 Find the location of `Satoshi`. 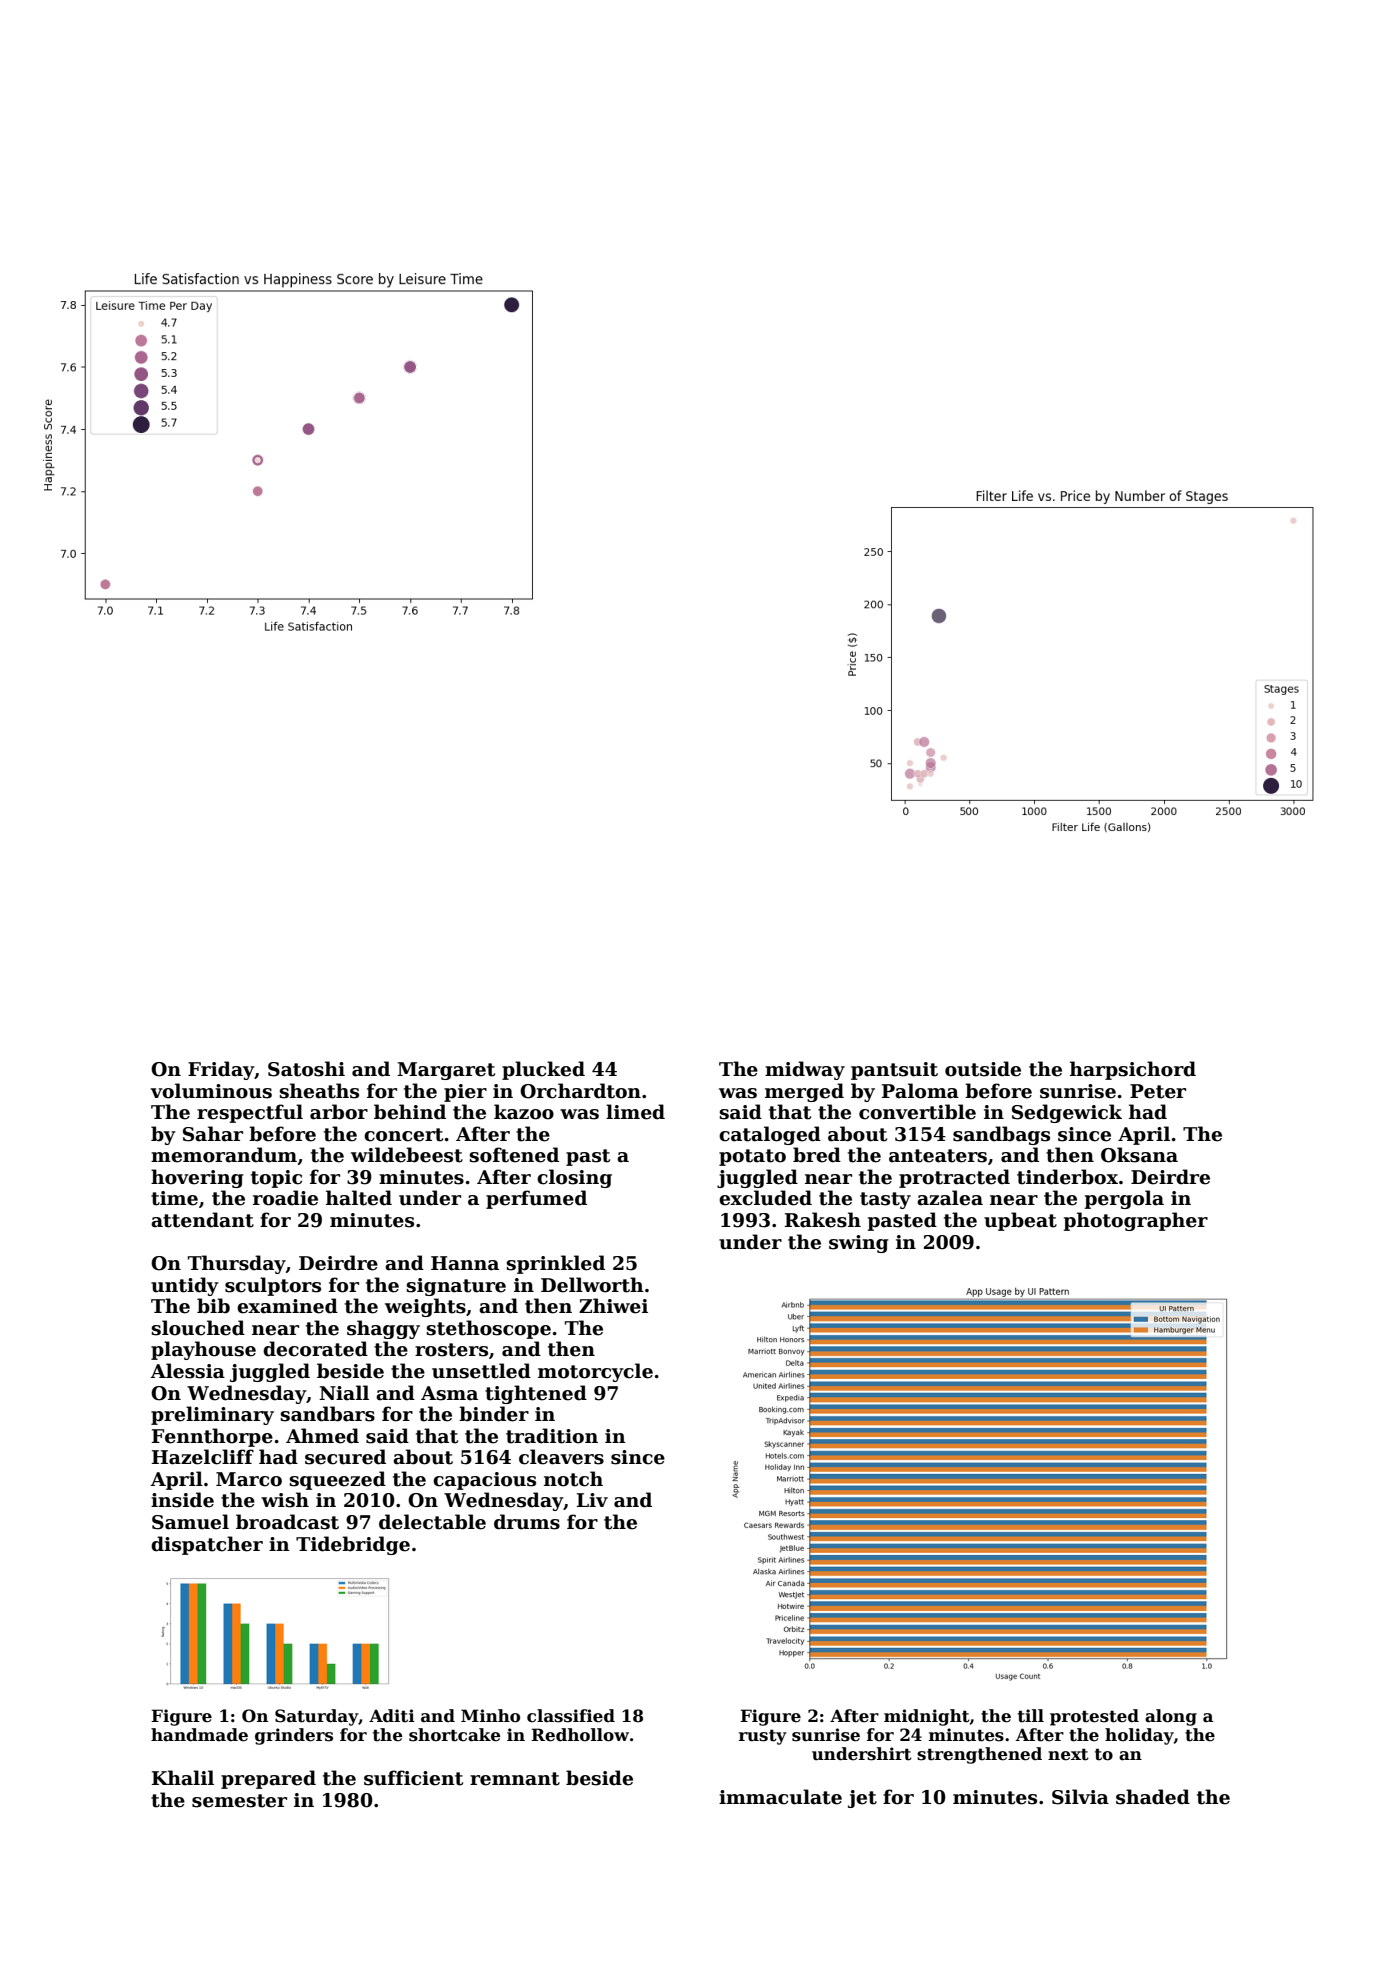

Satoshi is located at coordinates (306, 1069).
